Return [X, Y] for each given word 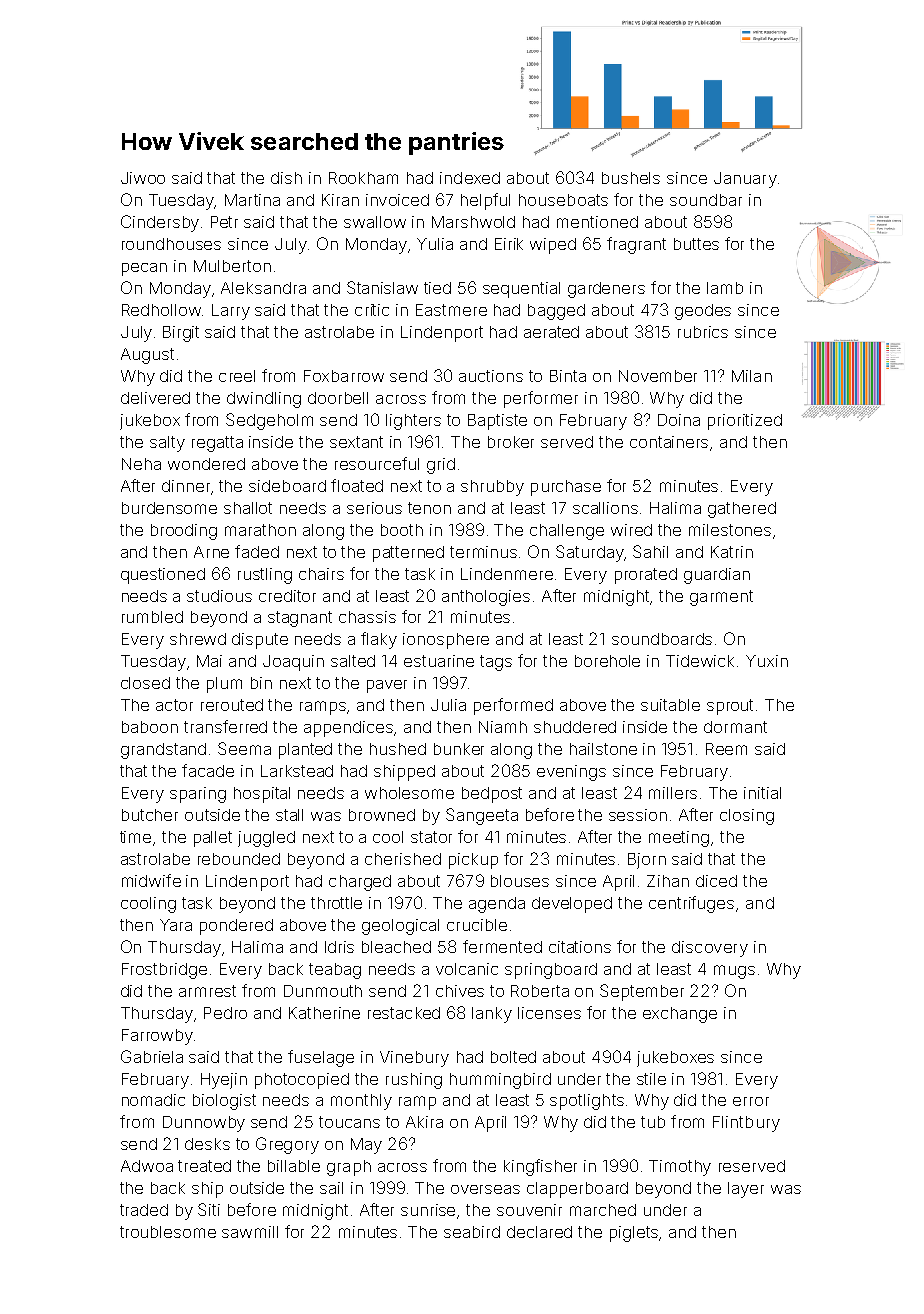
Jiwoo [143, 178]
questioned [163, 576]
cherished [403, 859]
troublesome [168, 1232]
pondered [236, 927]
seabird [472, 1232]
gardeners [606, 290]
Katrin [732, 552]
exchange [680, 1015]
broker [511, 442]
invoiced [397, 200]
